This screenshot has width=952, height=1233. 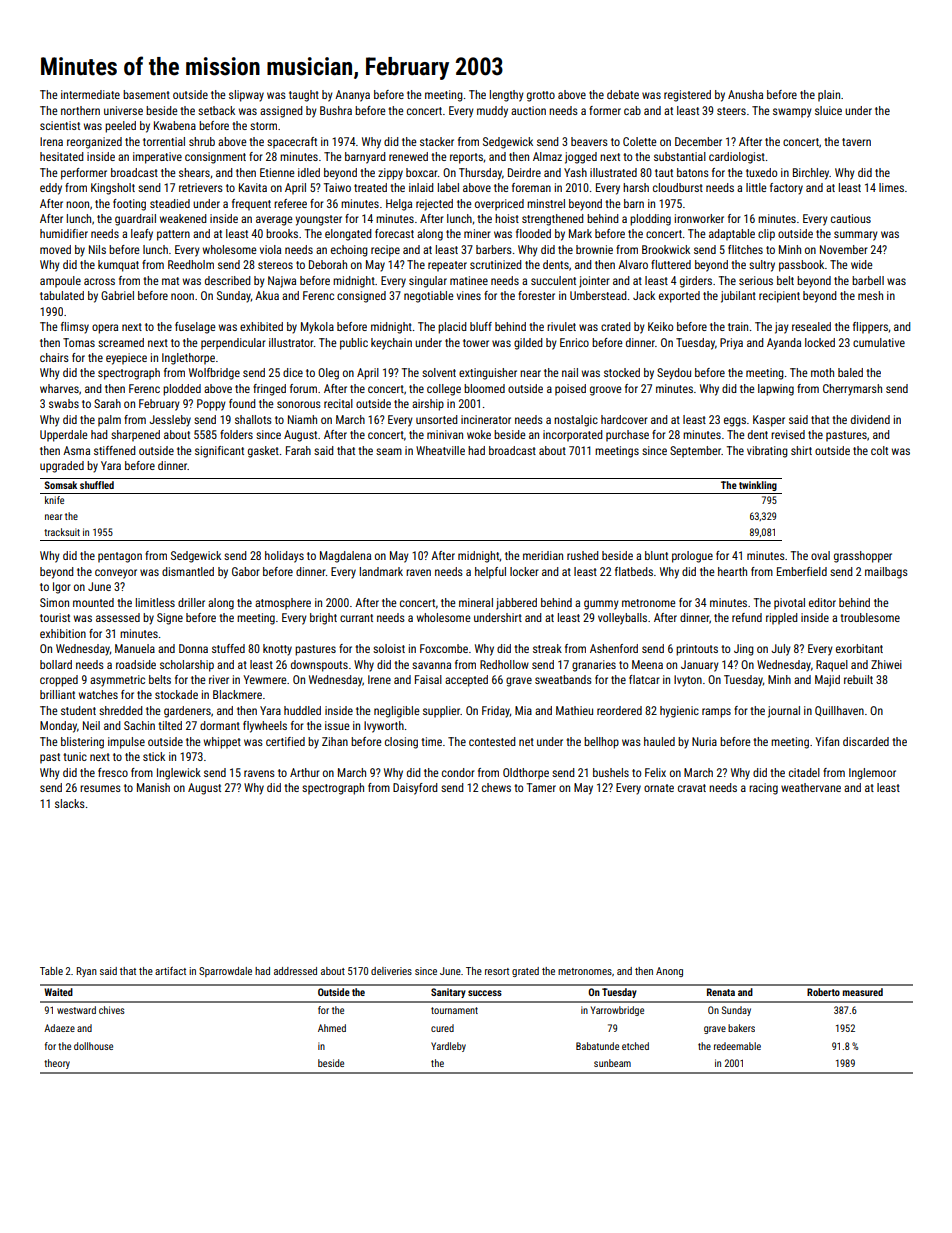 I want to click on Cherrymarsh, so click(x=852, y=390).
